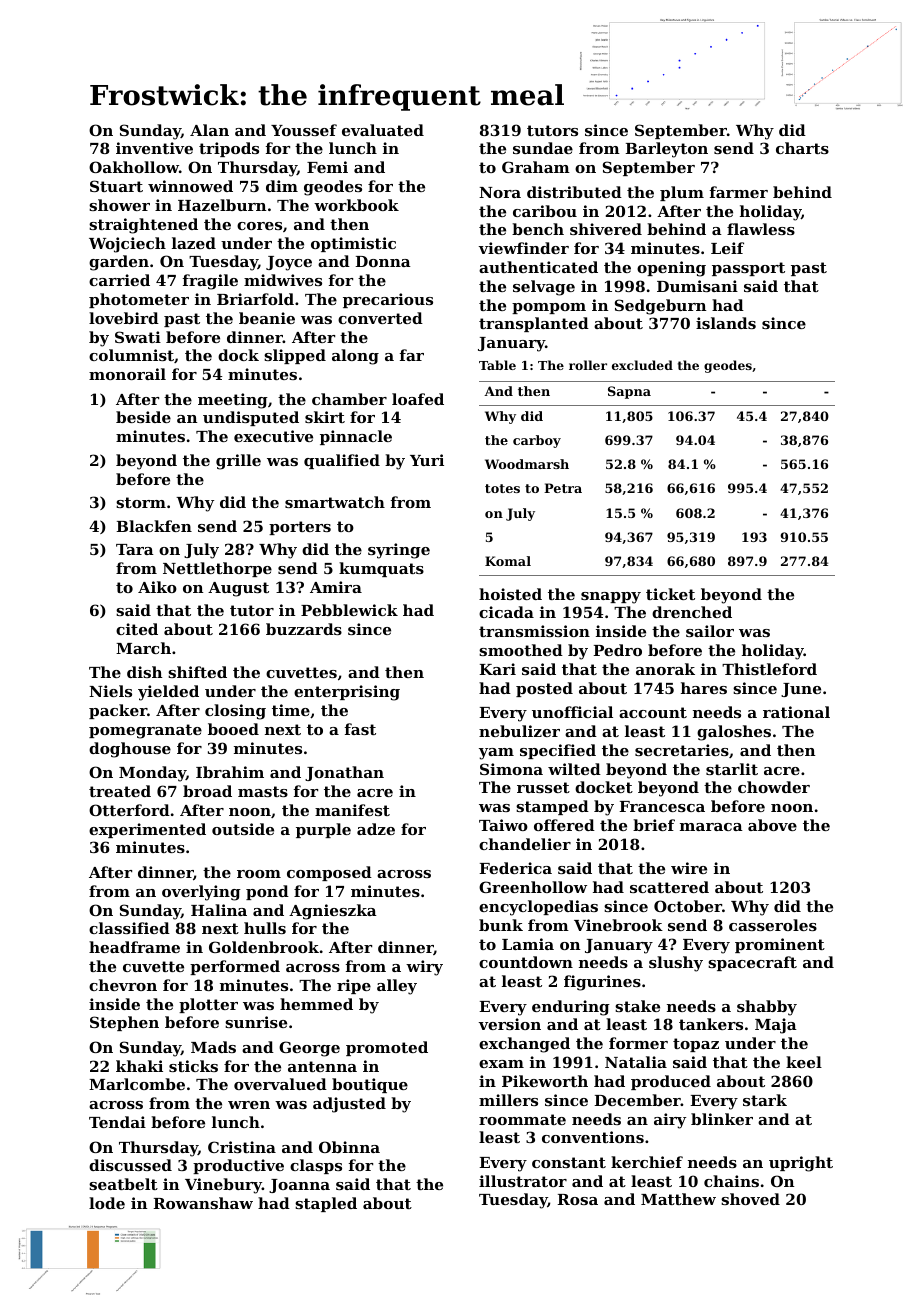  What do you see at coordinates (217, 569) in the screenshot?
I see `Nettlethorpe` at bounding box center [217, 569].
